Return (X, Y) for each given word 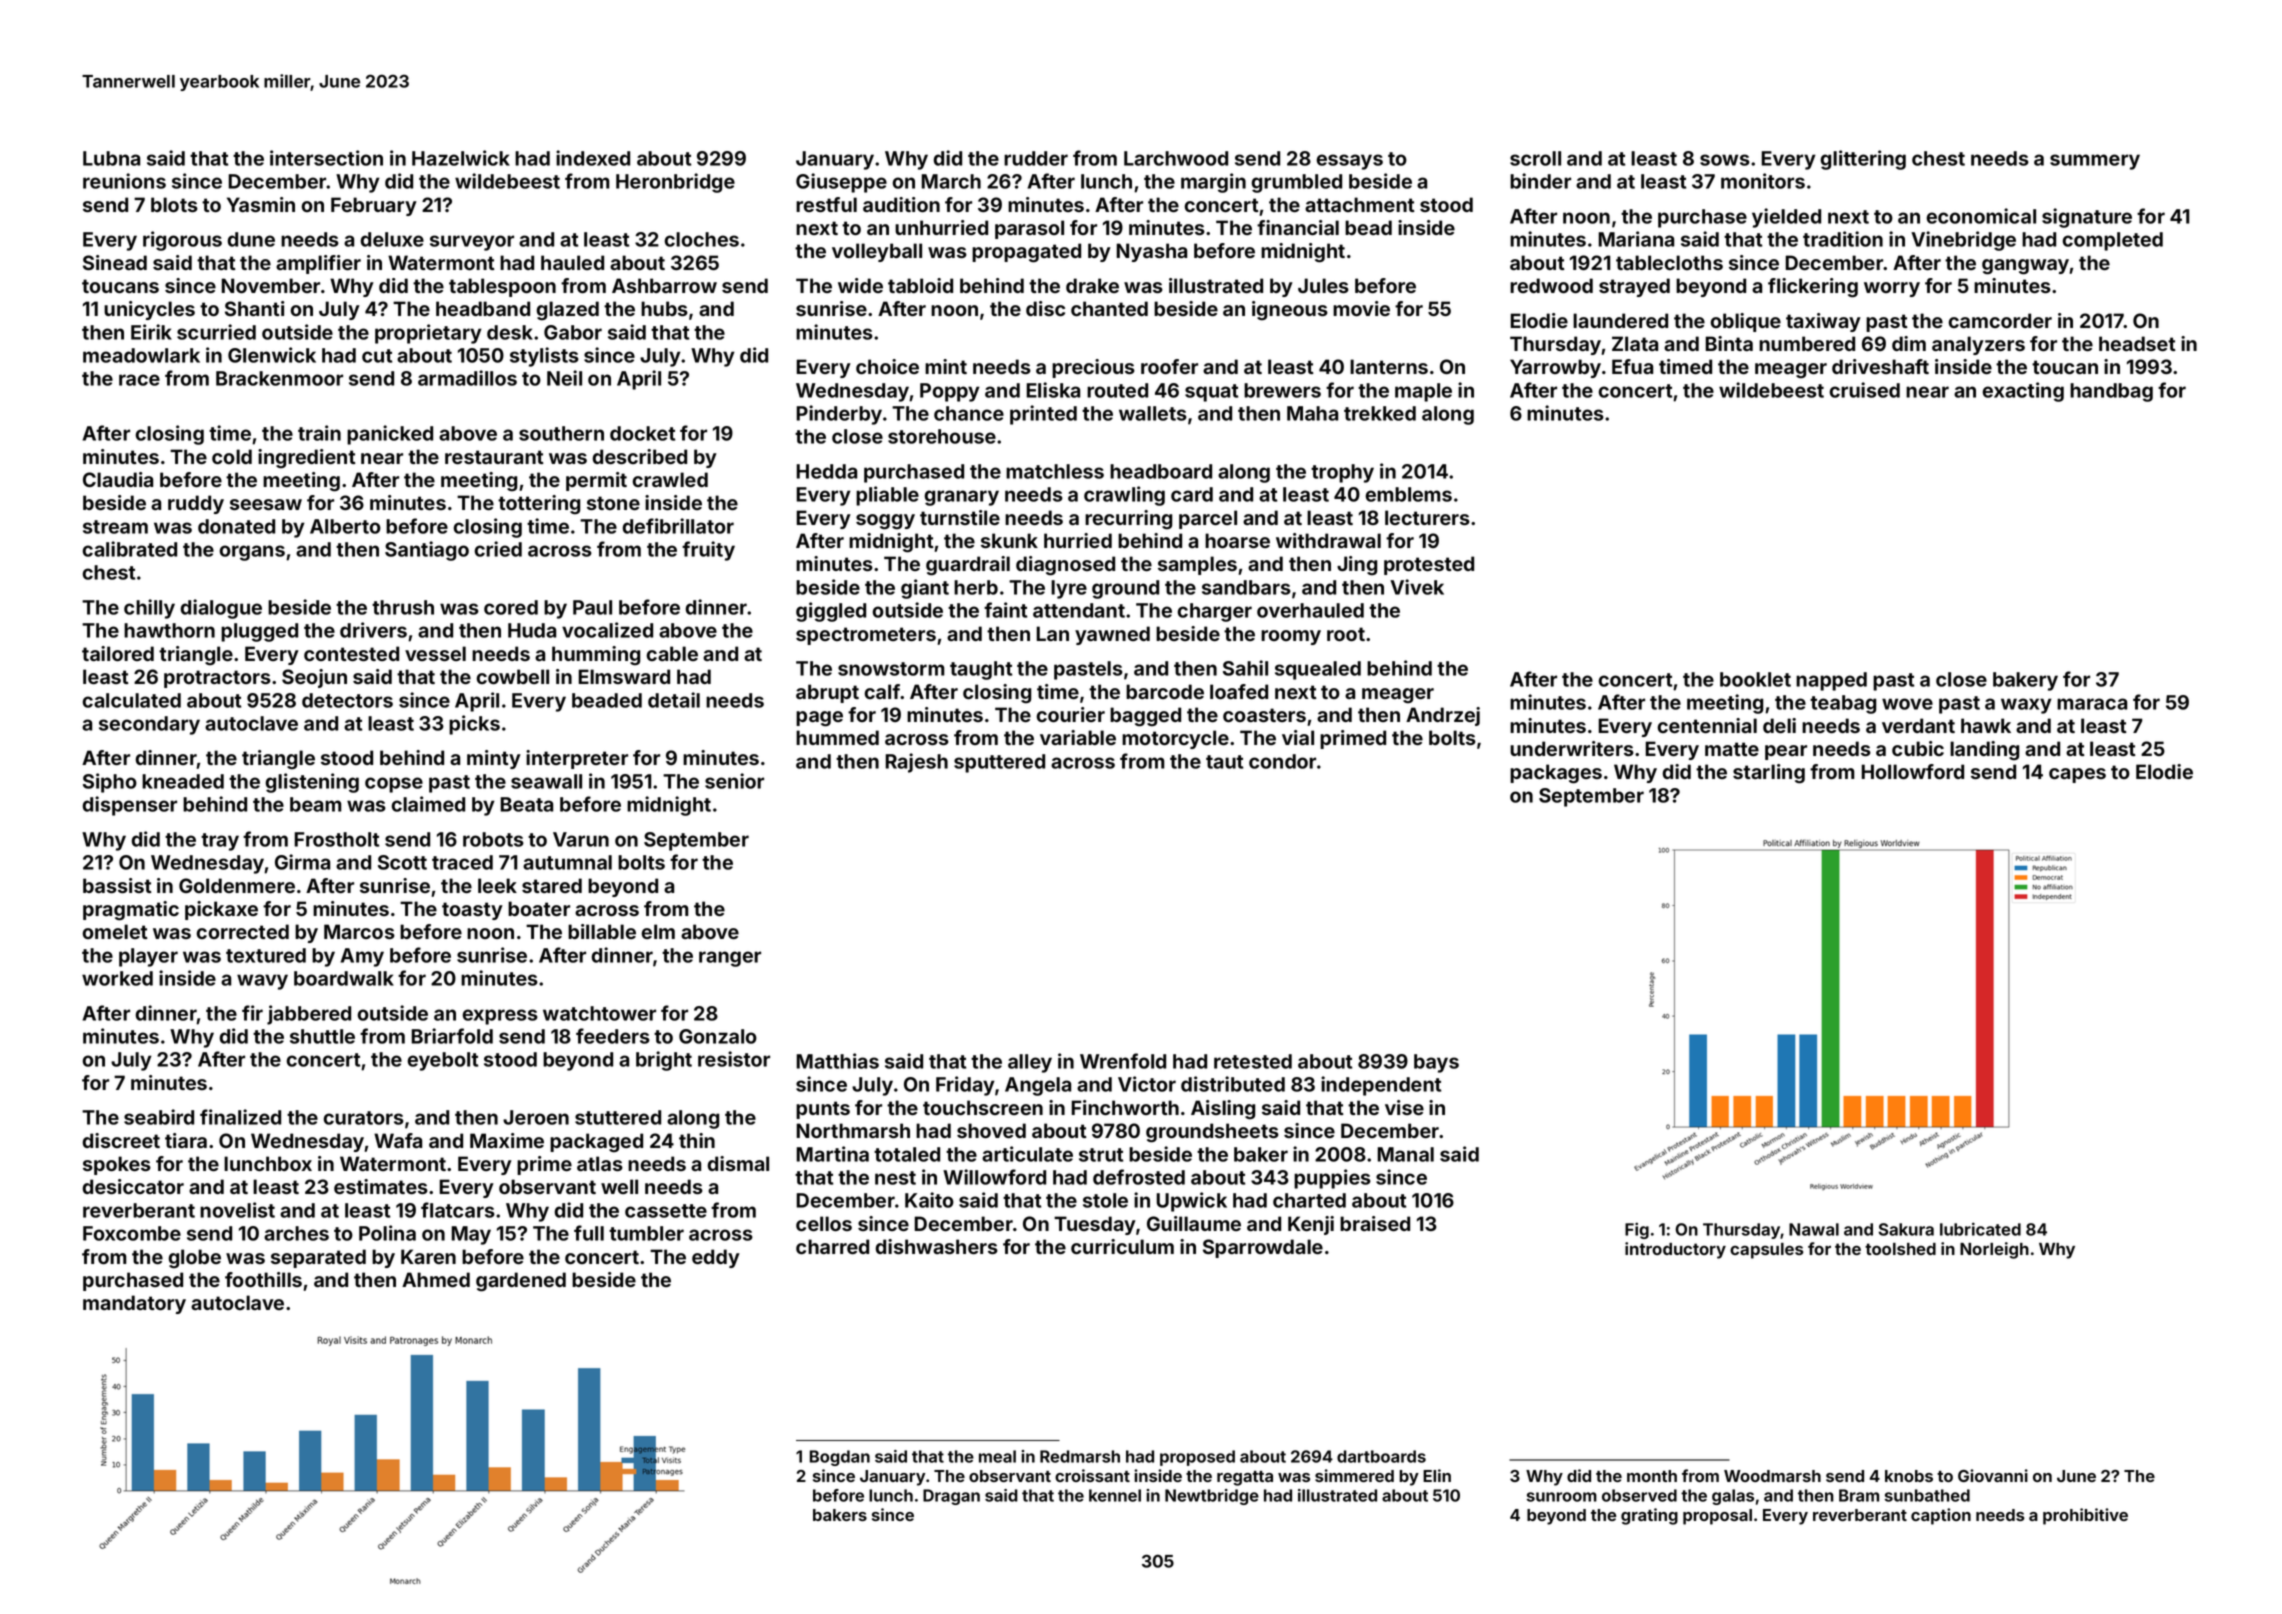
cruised (1865, 390)
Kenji (1311, 1225)
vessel (435, 653)
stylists (544, 357)
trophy (1342, 473)
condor (1282, 761)
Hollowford (1913, 771)
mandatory (134, 1304)
